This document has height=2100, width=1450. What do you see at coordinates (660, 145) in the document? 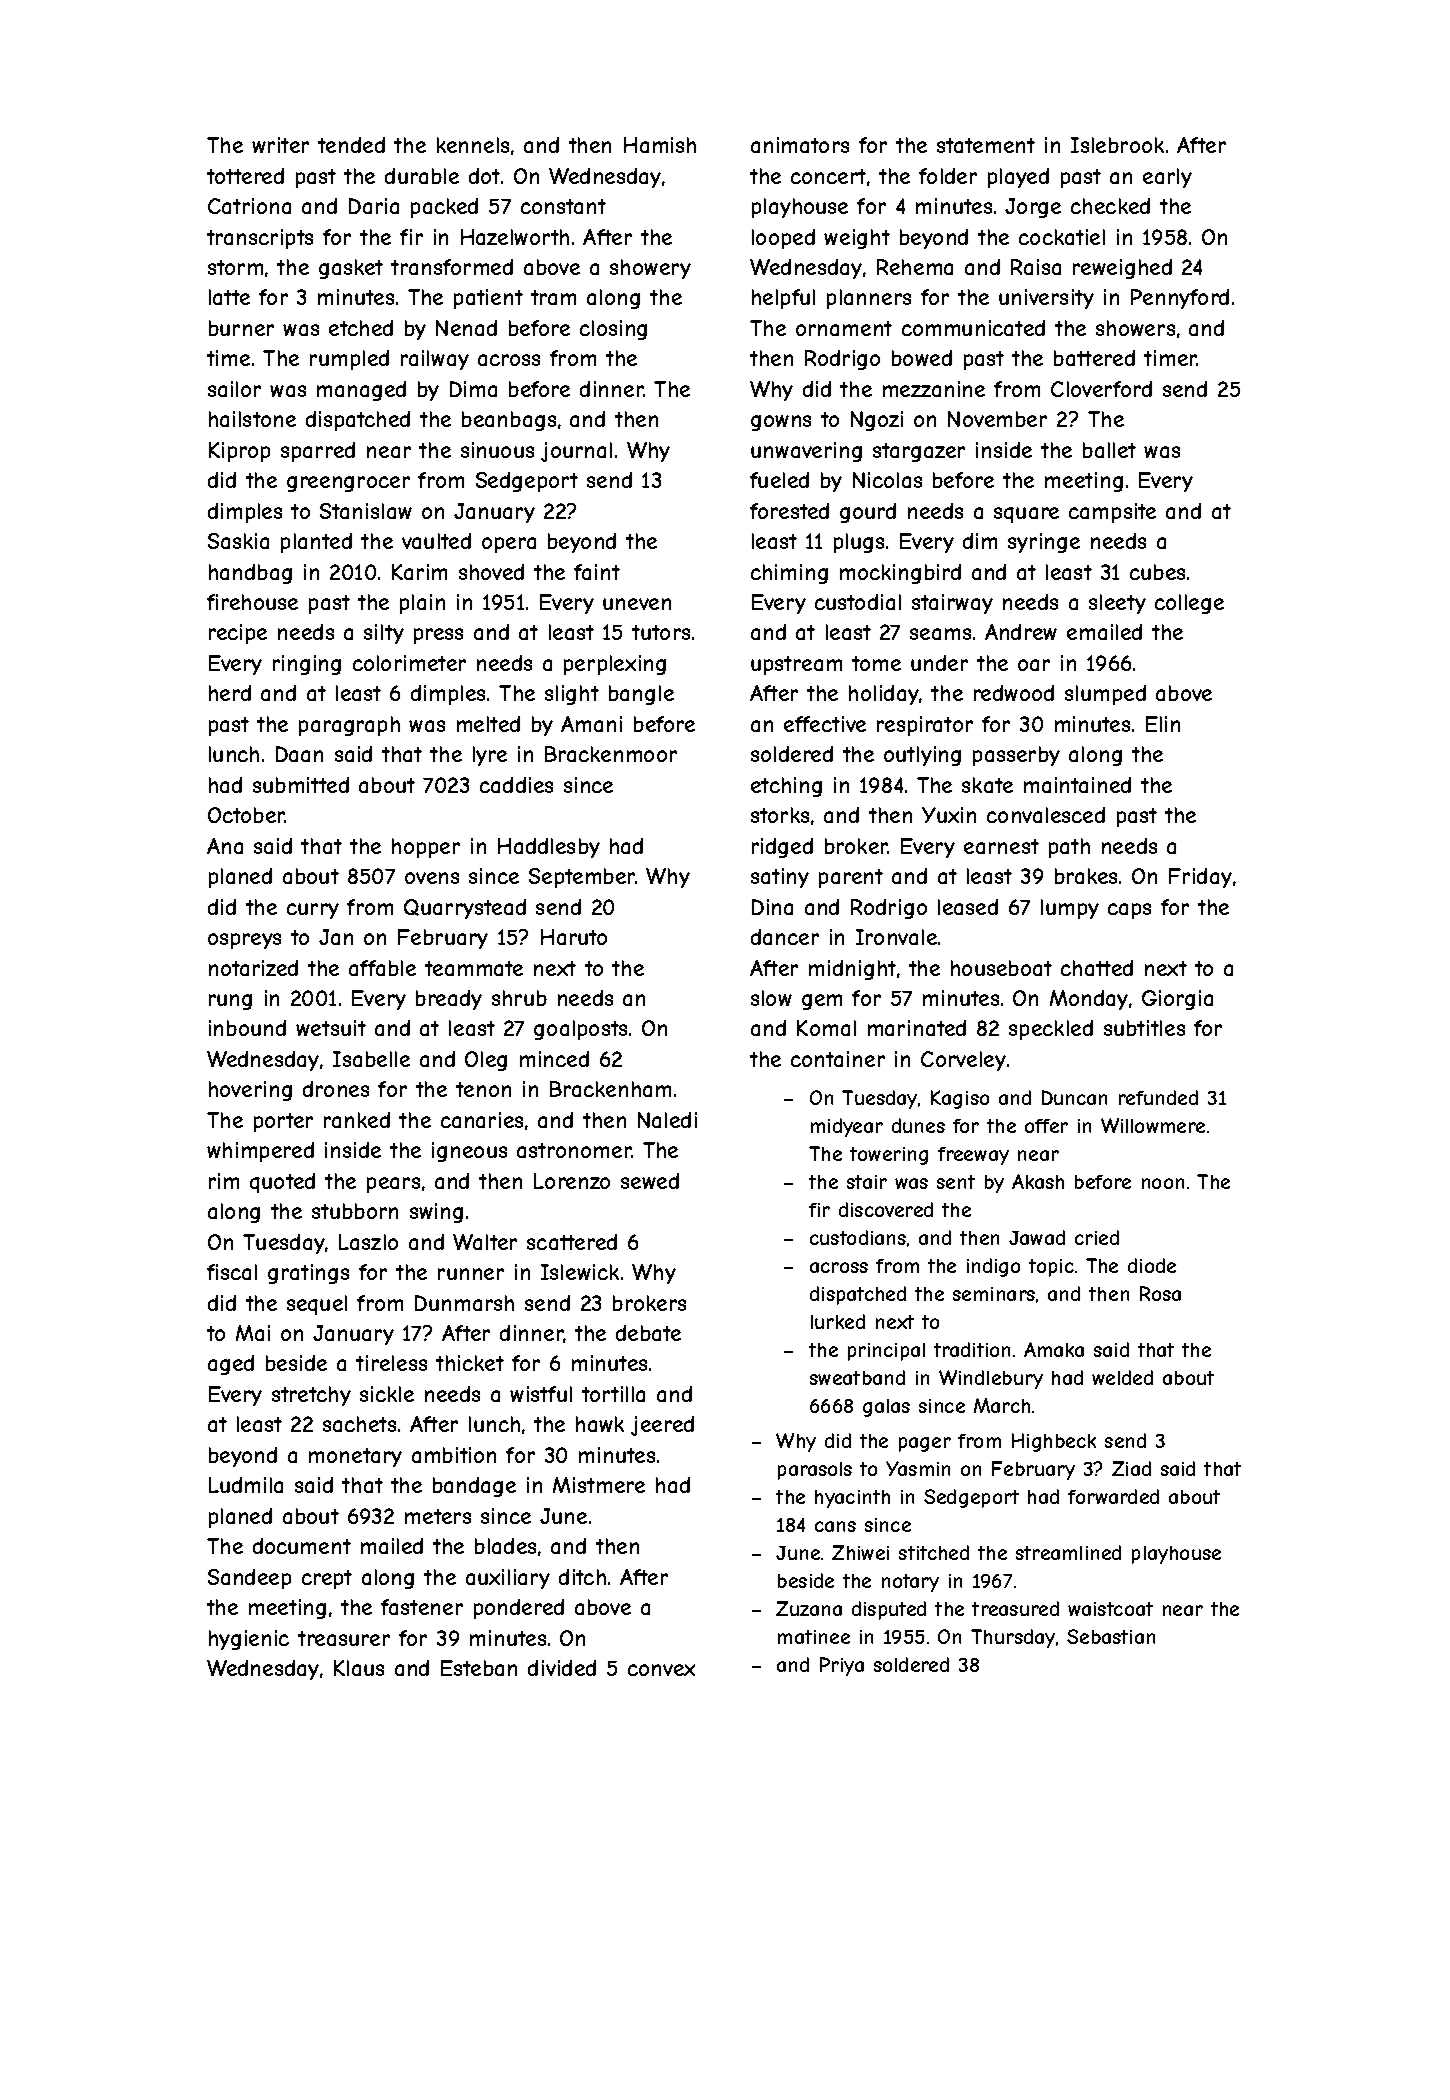
I see `Hamish` at bounding box center [660, 145].
